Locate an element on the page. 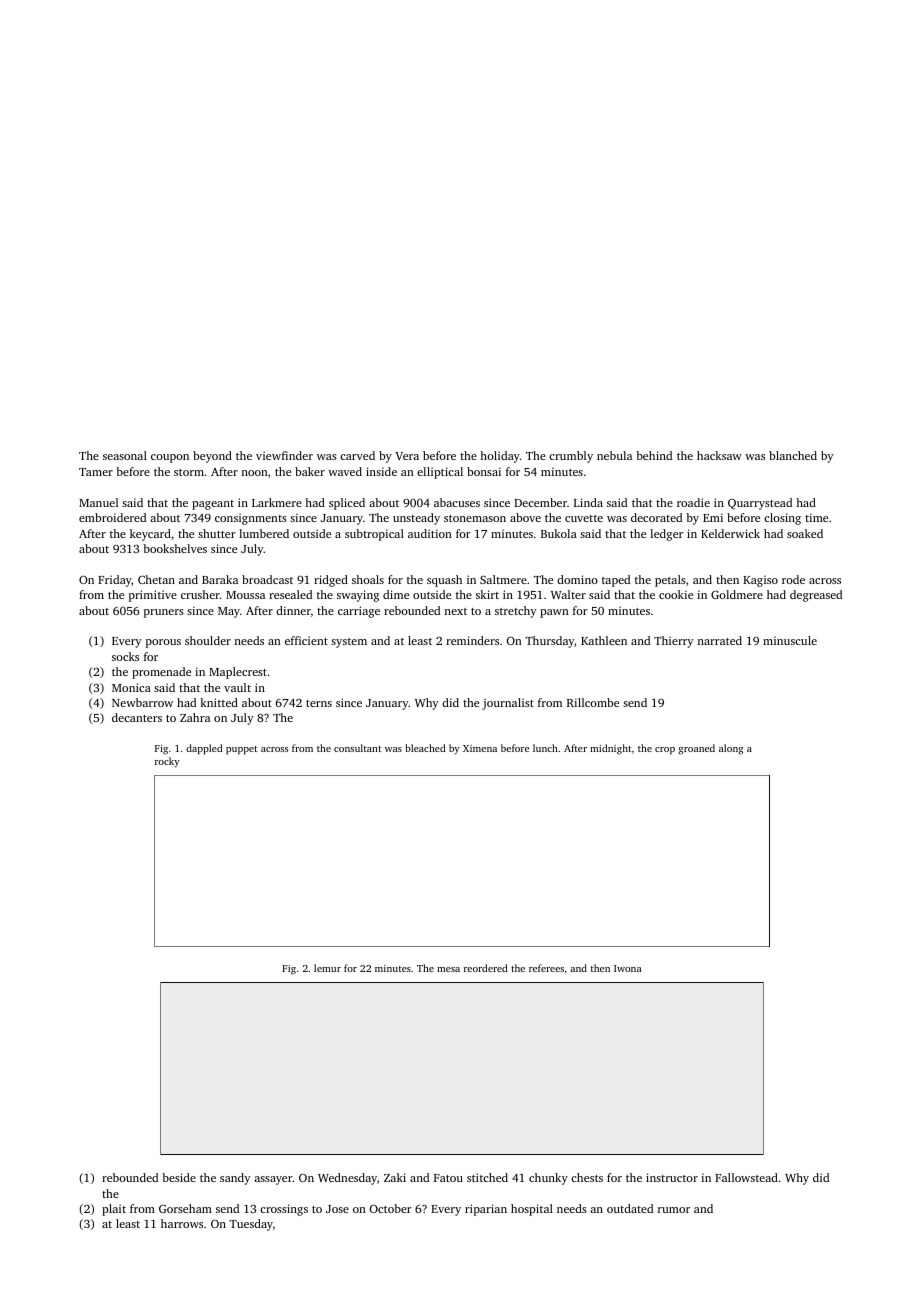 The width and height of the document is (924, 1308). Tamer is located at coordinates (96, 472).
